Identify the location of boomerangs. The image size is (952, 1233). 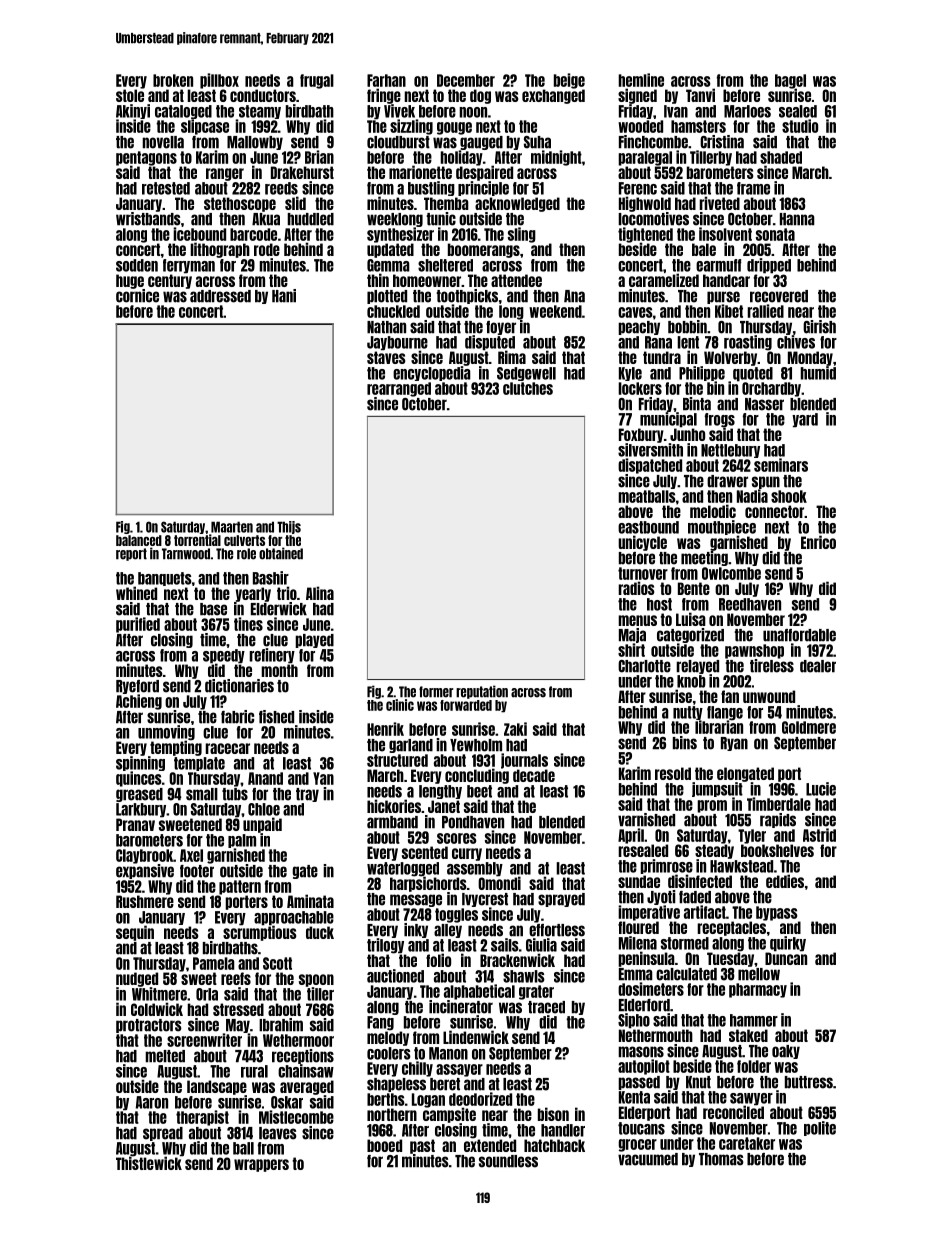
(484, 250).
